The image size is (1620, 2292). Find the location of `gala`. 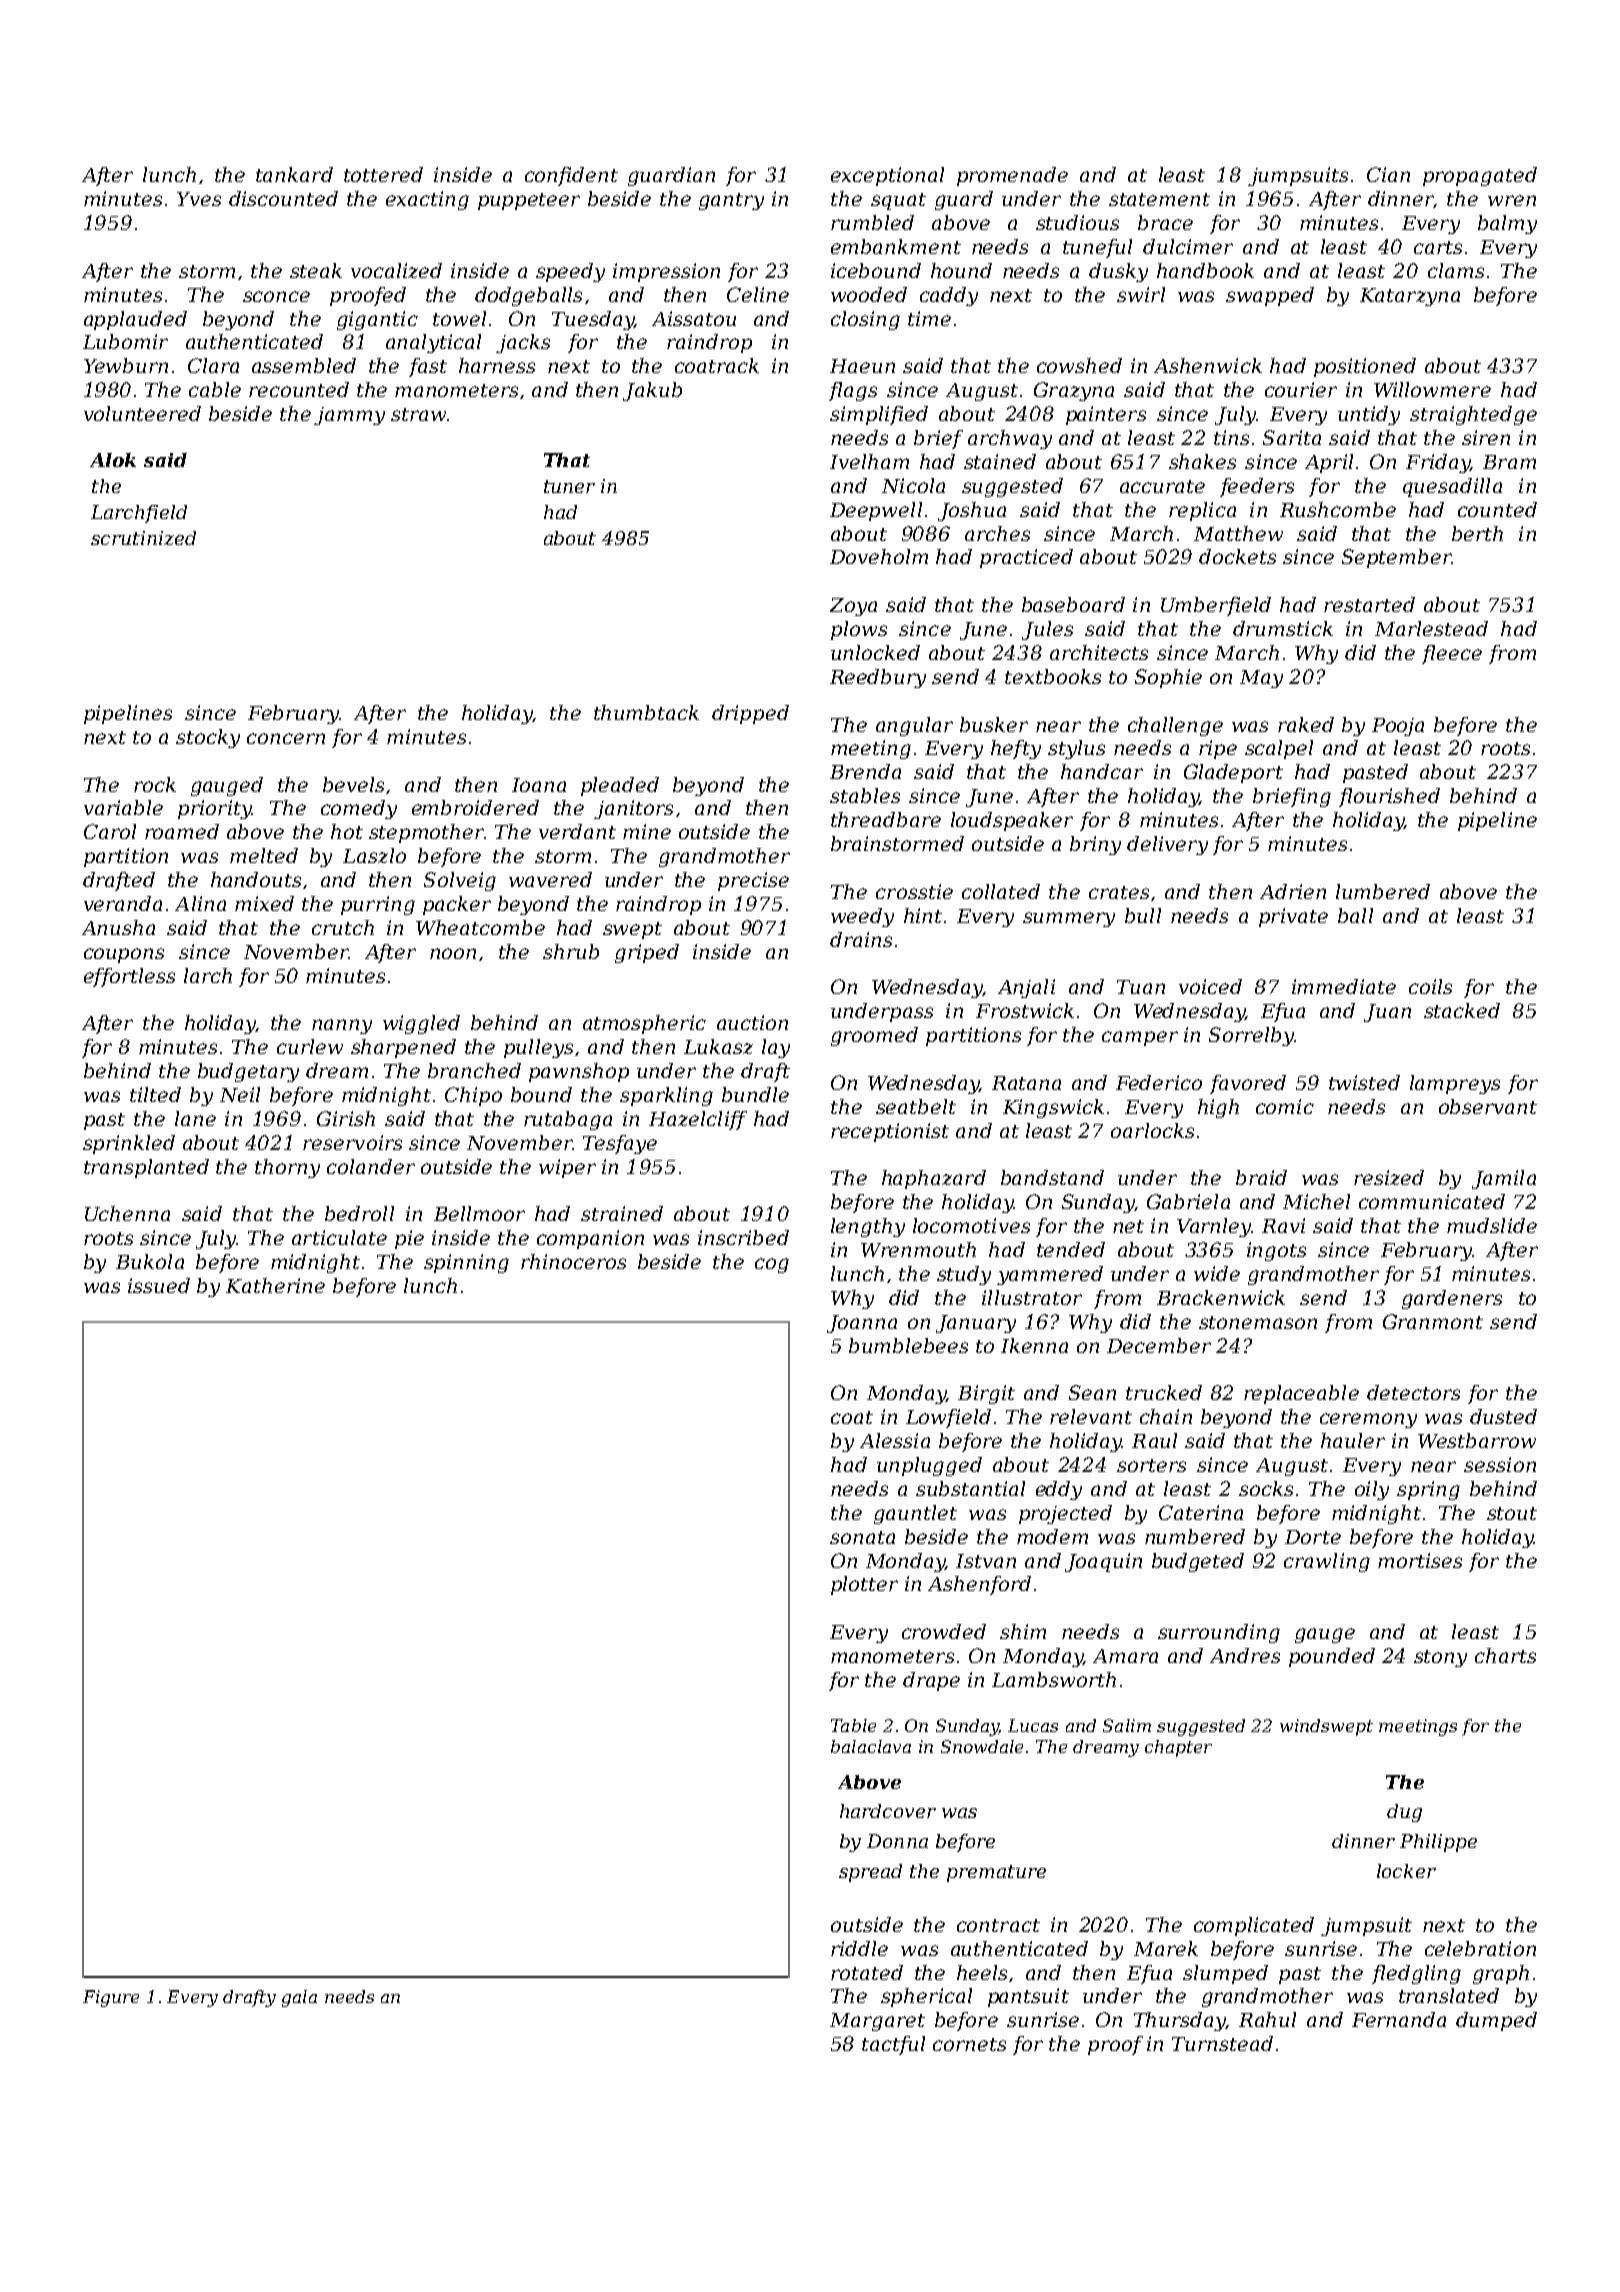

gala is located at coordinates (299, 1998).
